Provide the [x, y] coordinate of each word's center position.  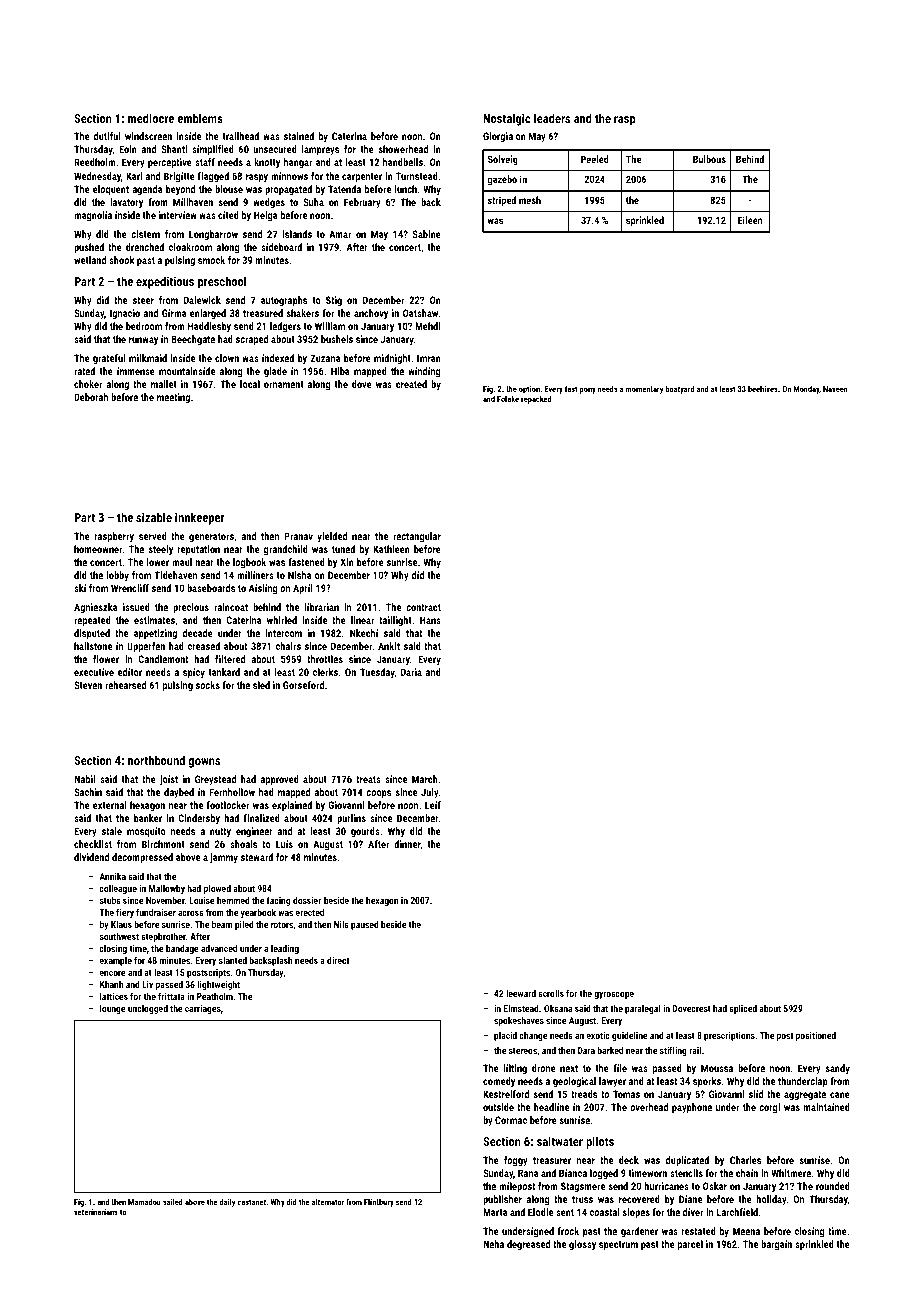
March [425, 779]
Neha [493, 1244]
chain [747, 1173]
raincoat [231, 607]
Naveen [835, 389]
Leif [433, 805]
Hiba [340, 371]
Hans [430, 620]
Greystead [215, 780]
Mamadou [144, 1201]
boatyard [679, 389]
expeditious [165, 282]
